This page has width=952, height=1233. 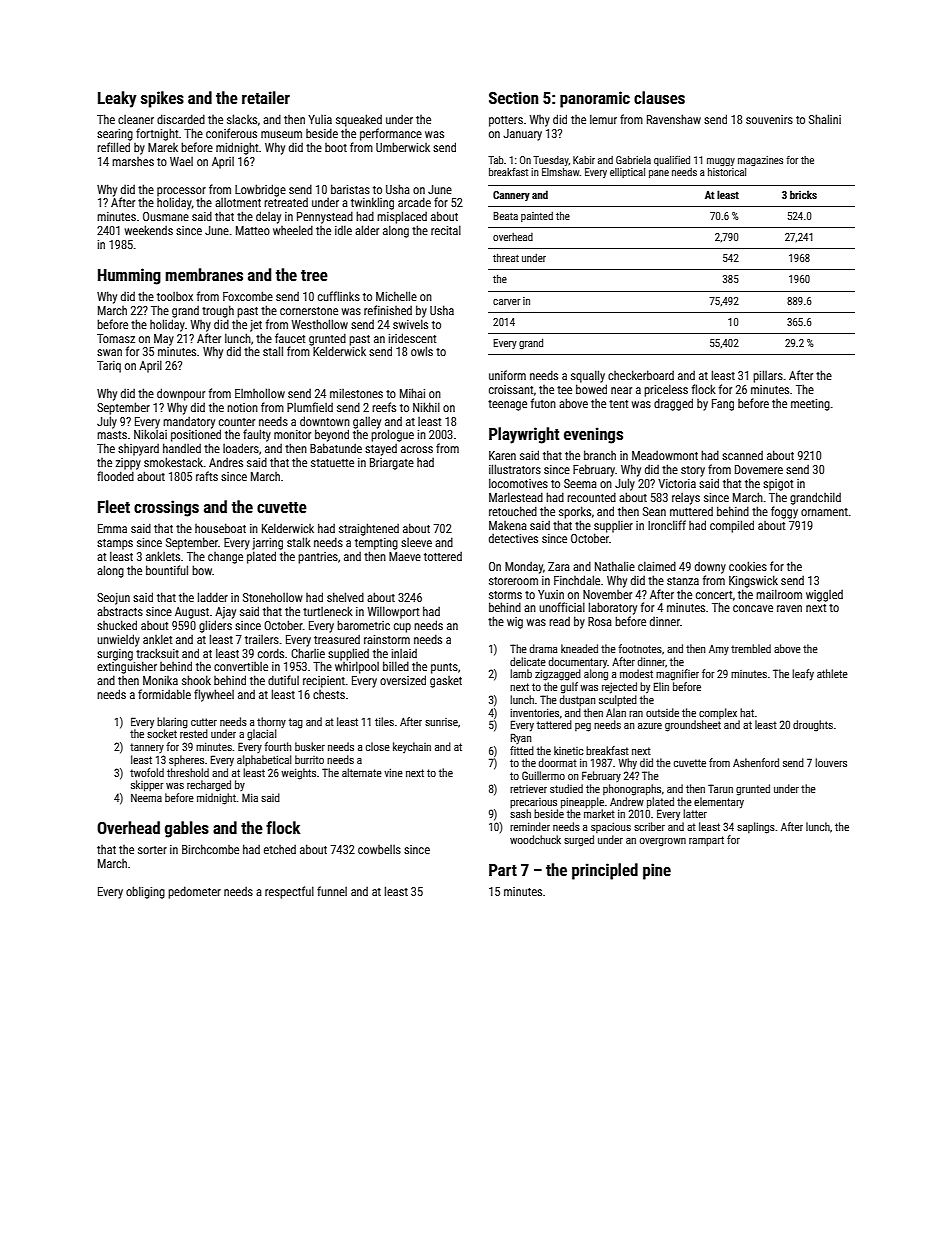 What do you see at coordinates (595, 99) in the page?
I see `panoramic` at bounding box center [595, 99].
